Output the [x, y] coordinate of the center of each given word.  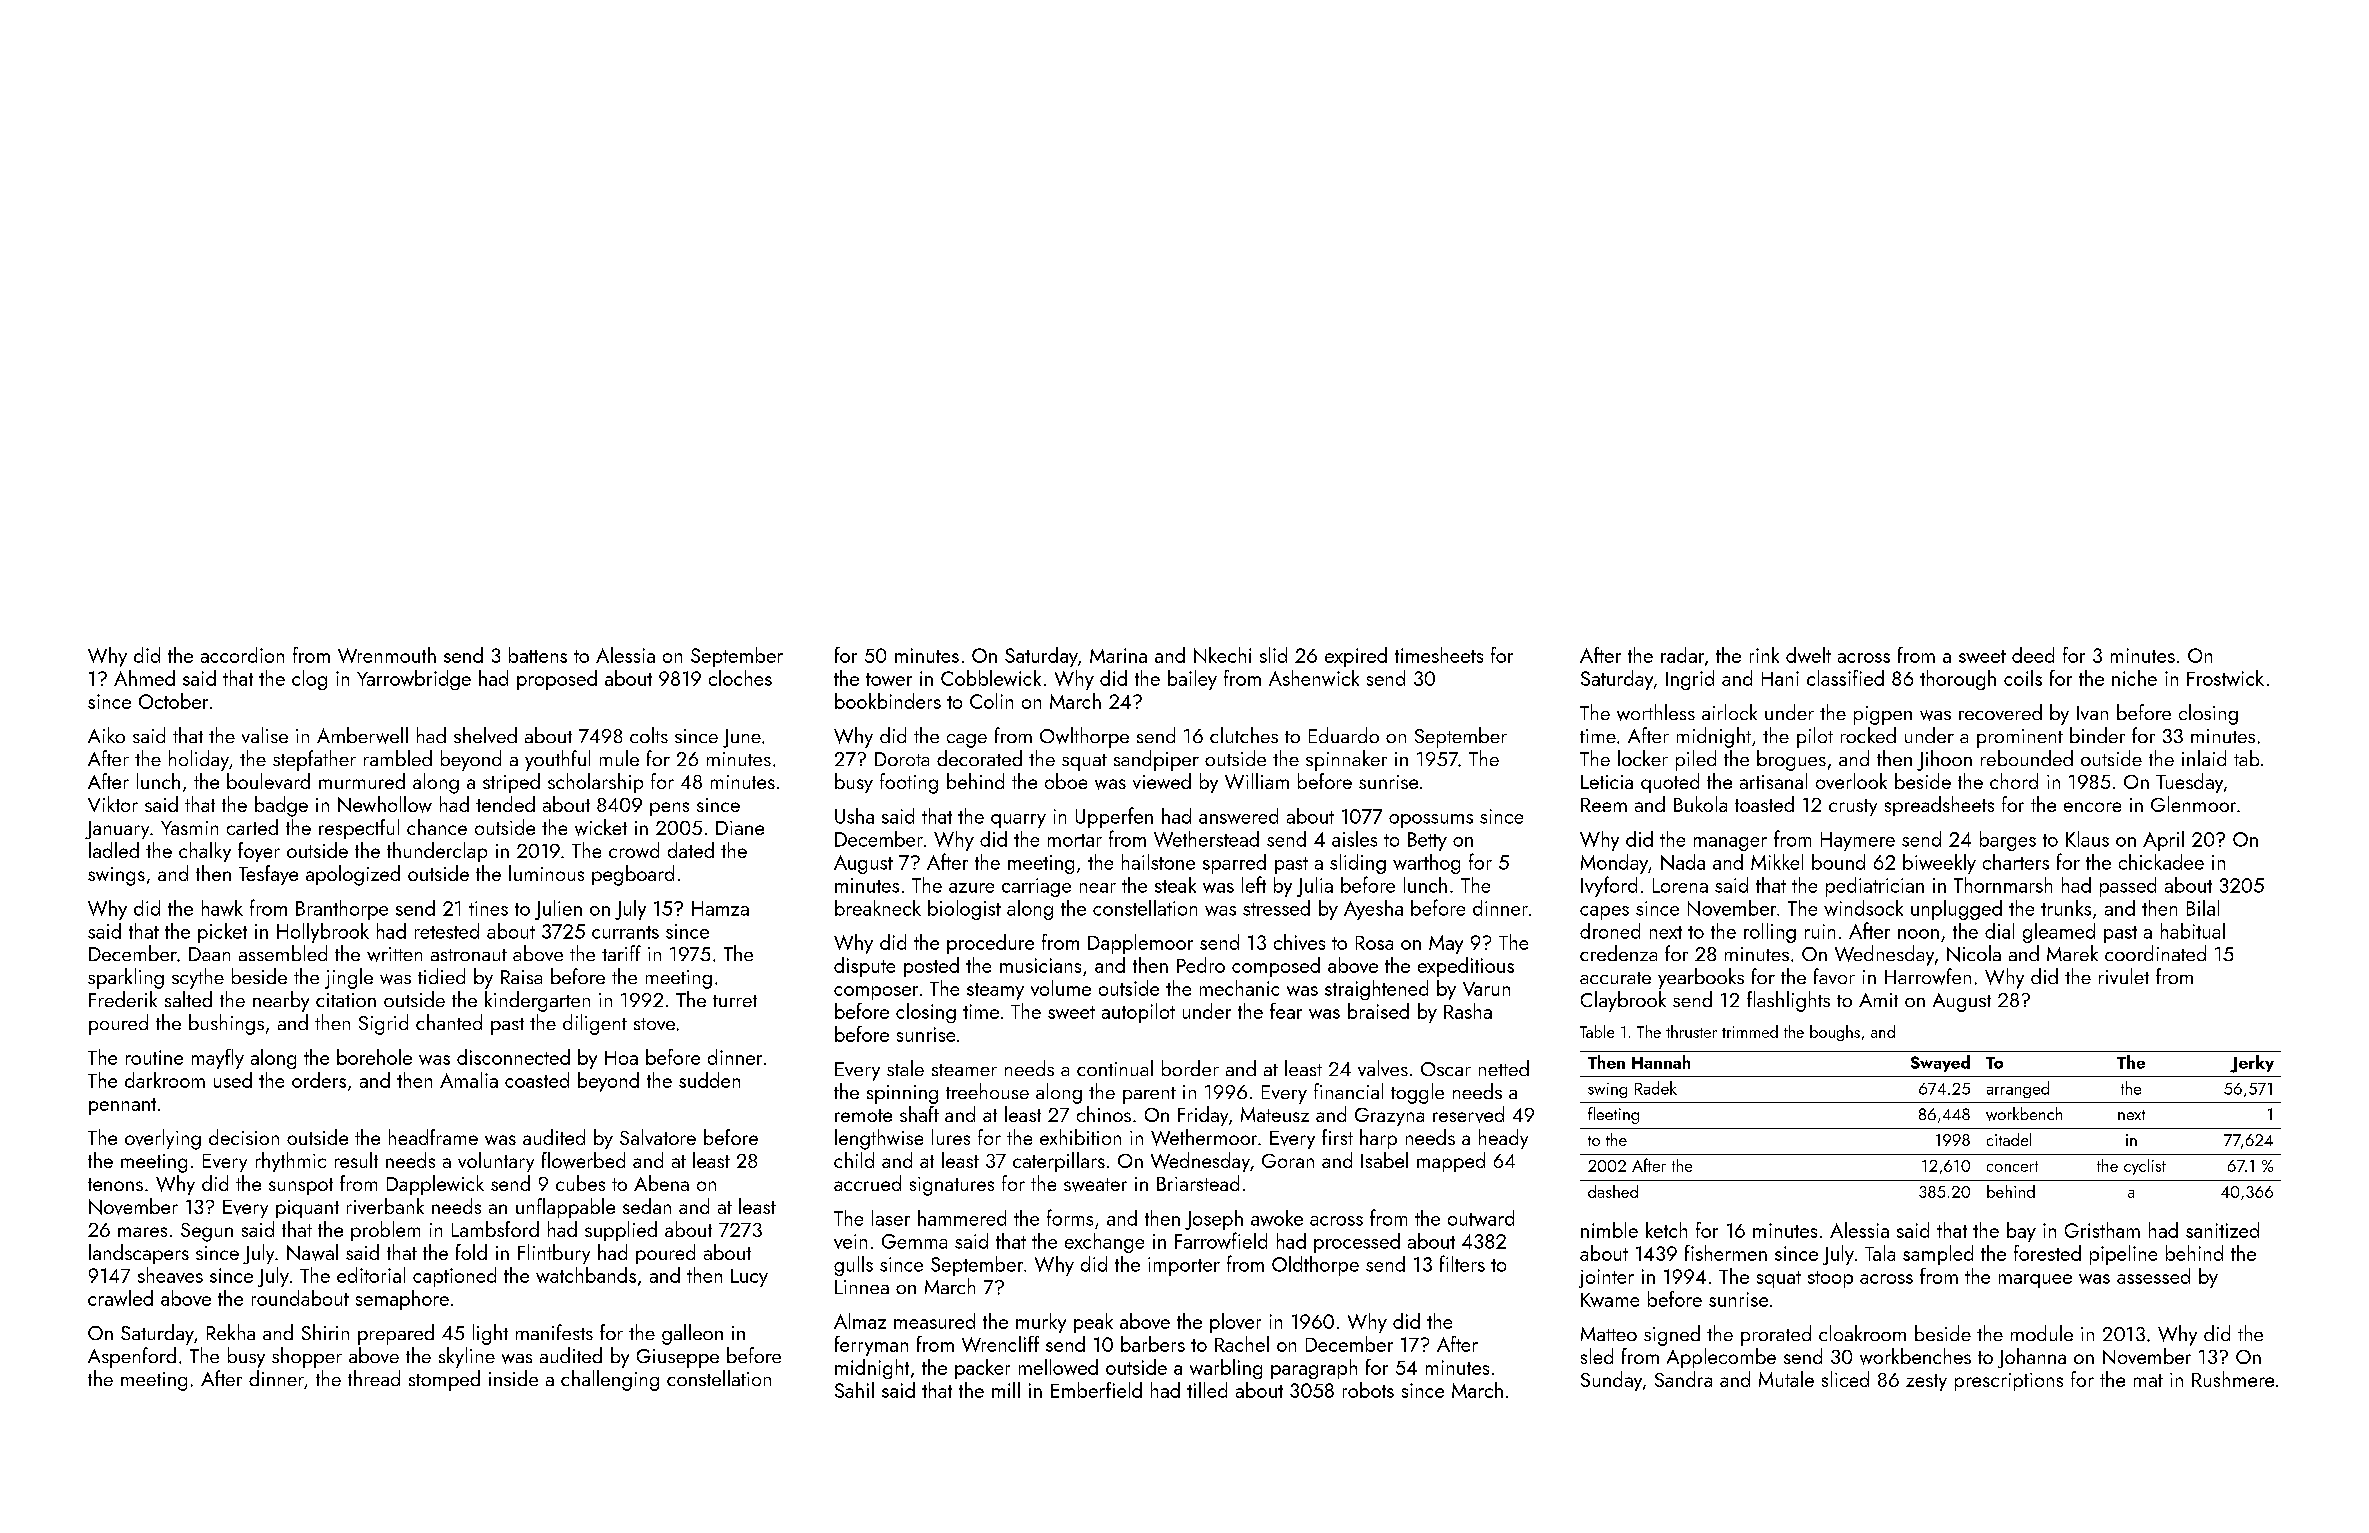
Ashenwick [1314, 678]
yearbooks [1701, 978]
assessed [2153, 1276]
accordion [242, 655]
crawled [120, 1298]
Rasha [1468, 1011]
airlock [1729, 712]
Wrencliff [1000, 1344]
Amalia [469, 1080]
